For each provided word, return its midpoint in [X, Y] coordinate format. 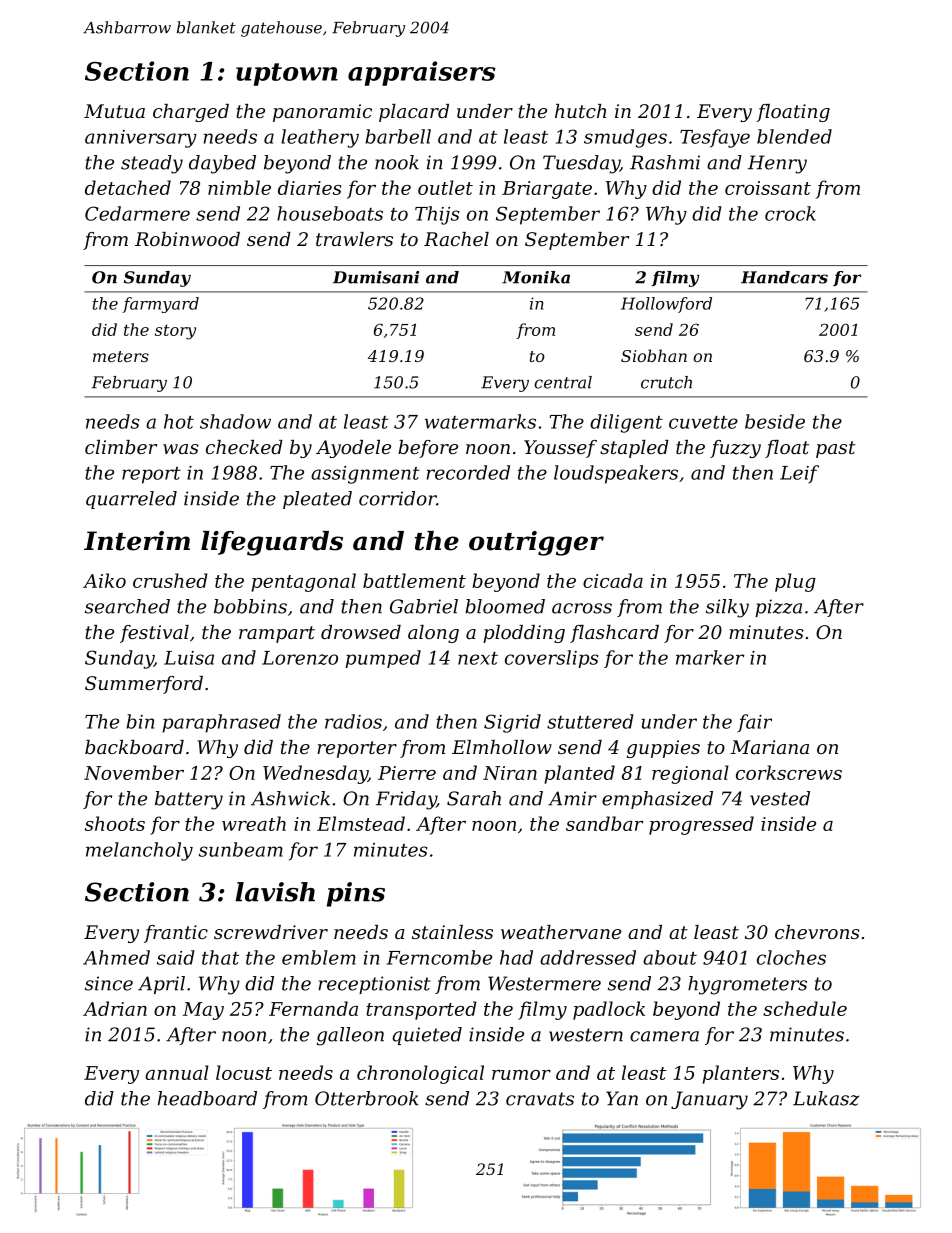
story [175, 332]
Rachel [456, 239]
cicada [613, 580]
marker [710, 657]
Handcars [784, 277]
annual [177, 1072]
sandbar [604, 823]
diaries [310, 187]
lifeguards [272, 543]
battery [189, 800]
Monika [536, 277]
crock [790, 213]
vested [780, 798]
